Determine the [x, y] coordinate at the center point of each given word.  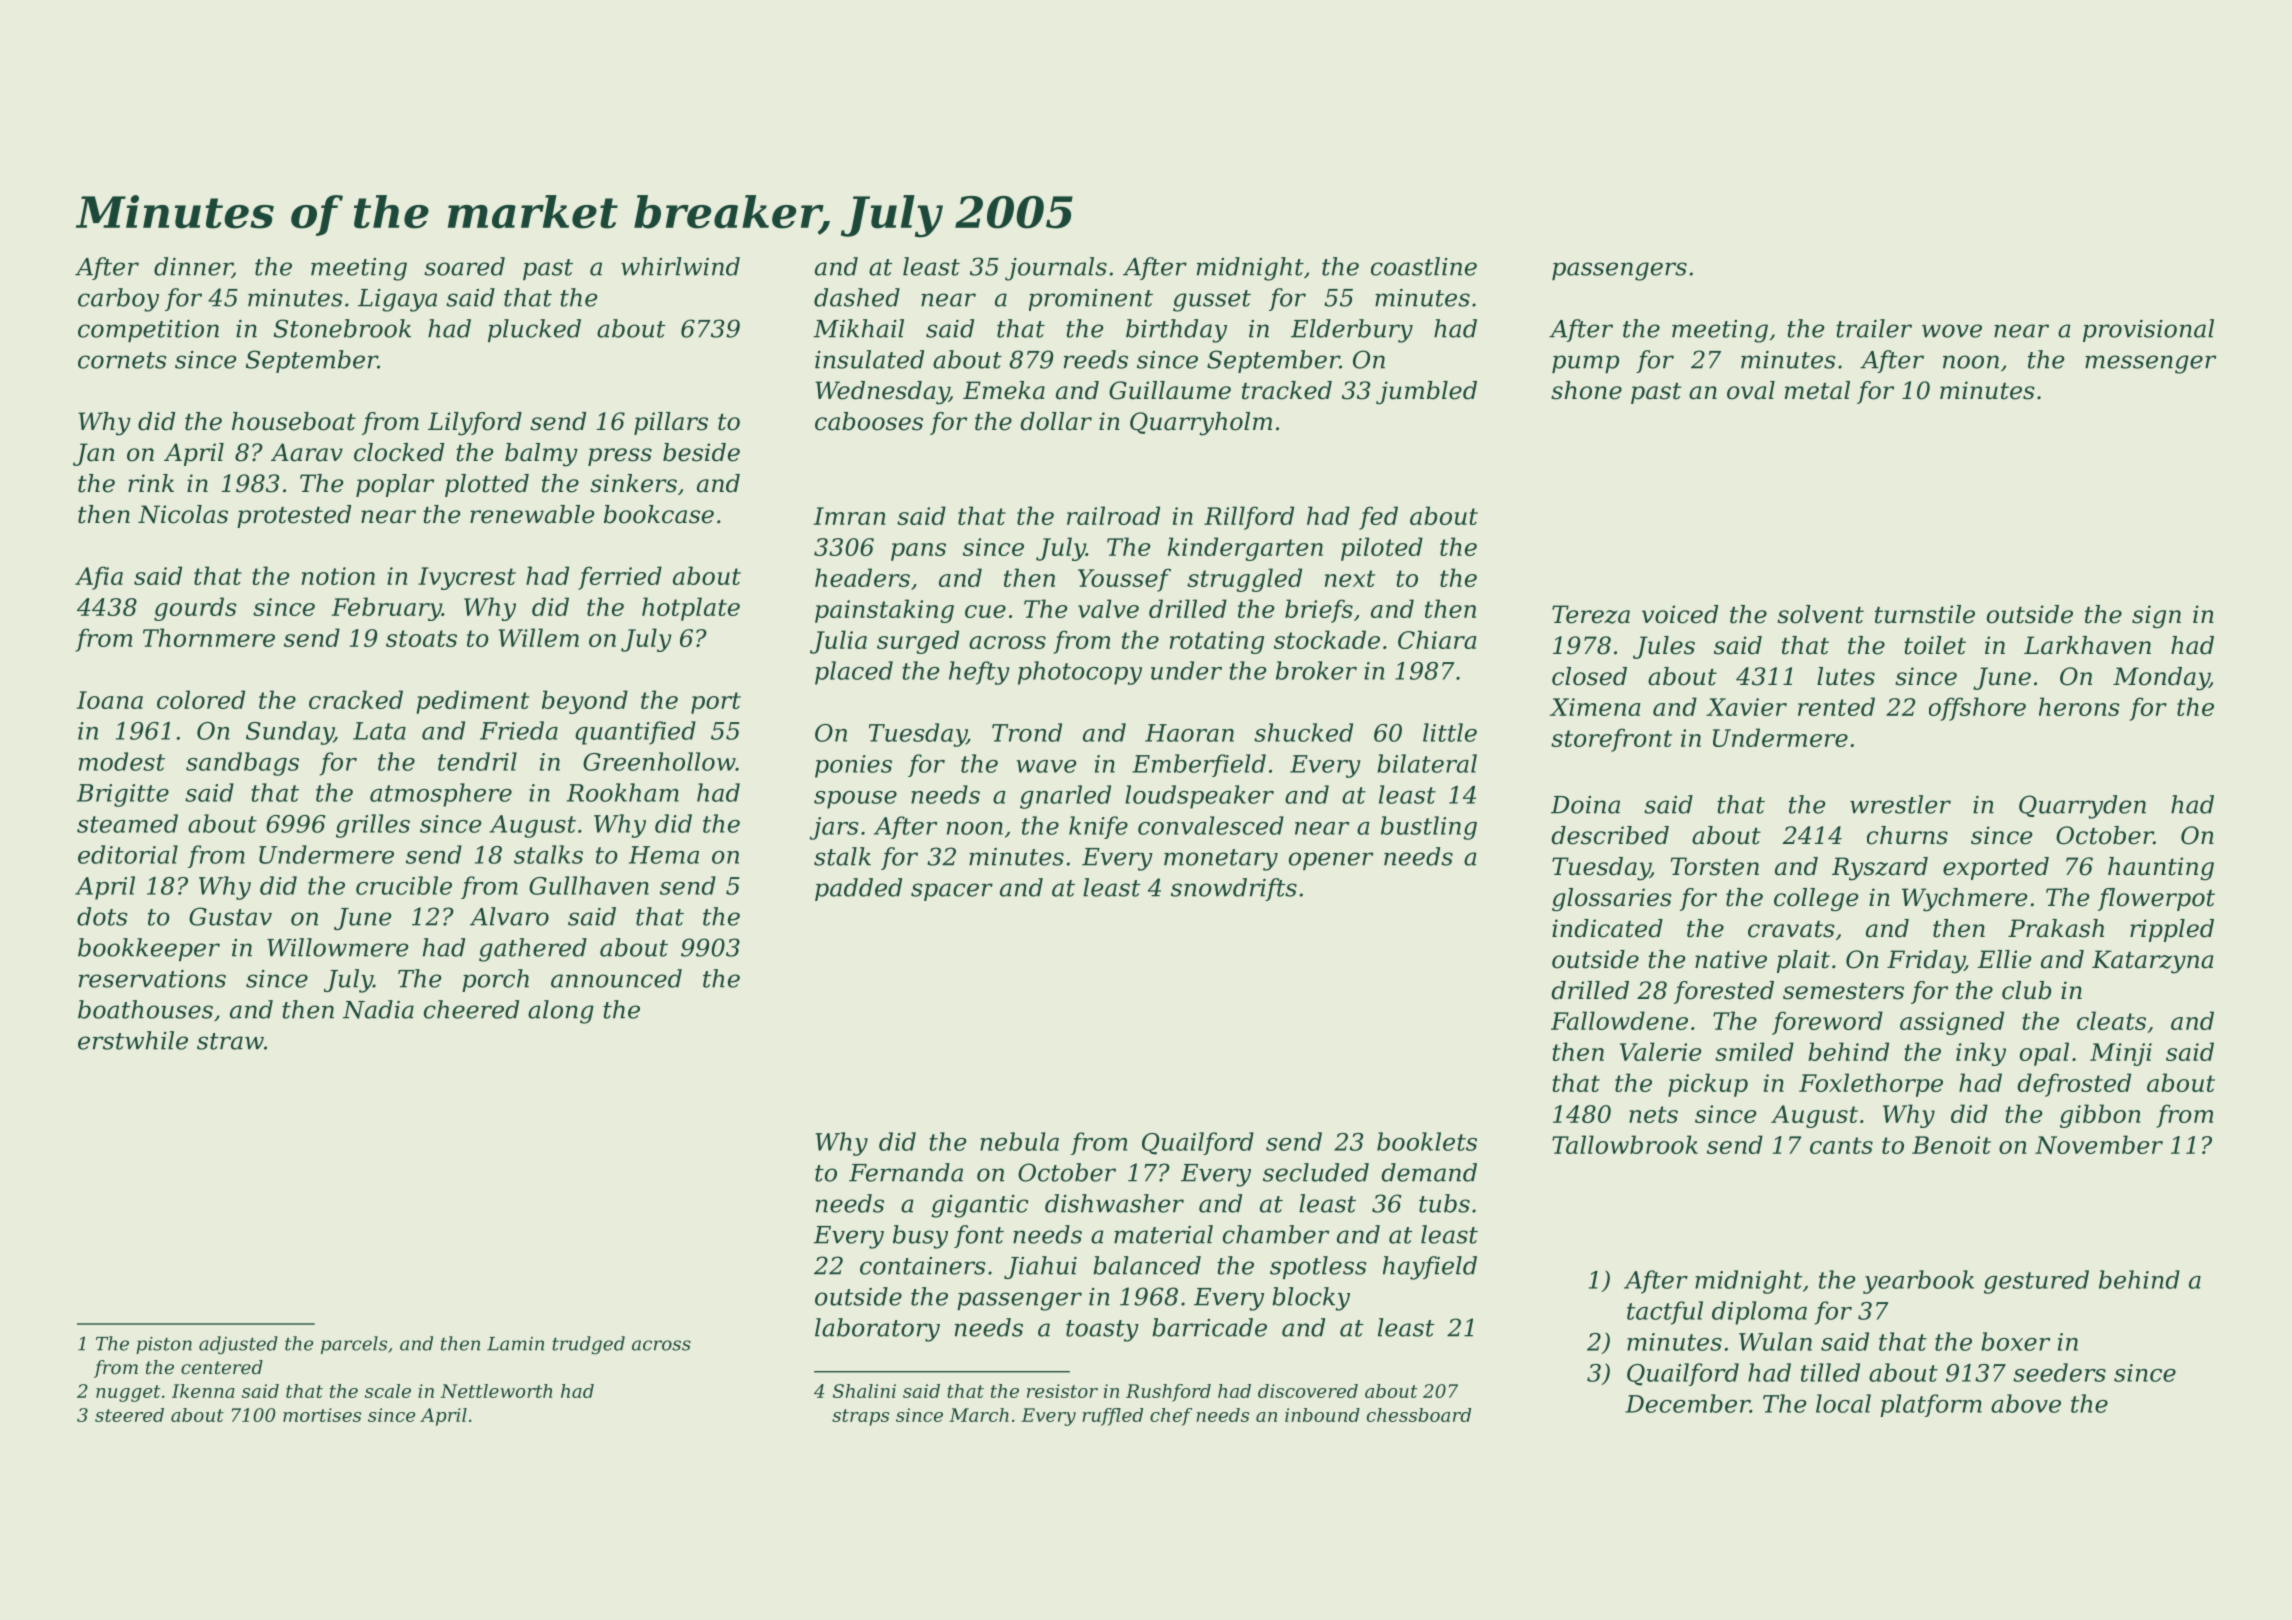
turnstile [1925, 614]
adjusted [238, 1345]
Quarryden [2082, 807]
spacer [952, 892]
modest [122, 761]
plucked [534, 330]
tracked [1287, 390]
